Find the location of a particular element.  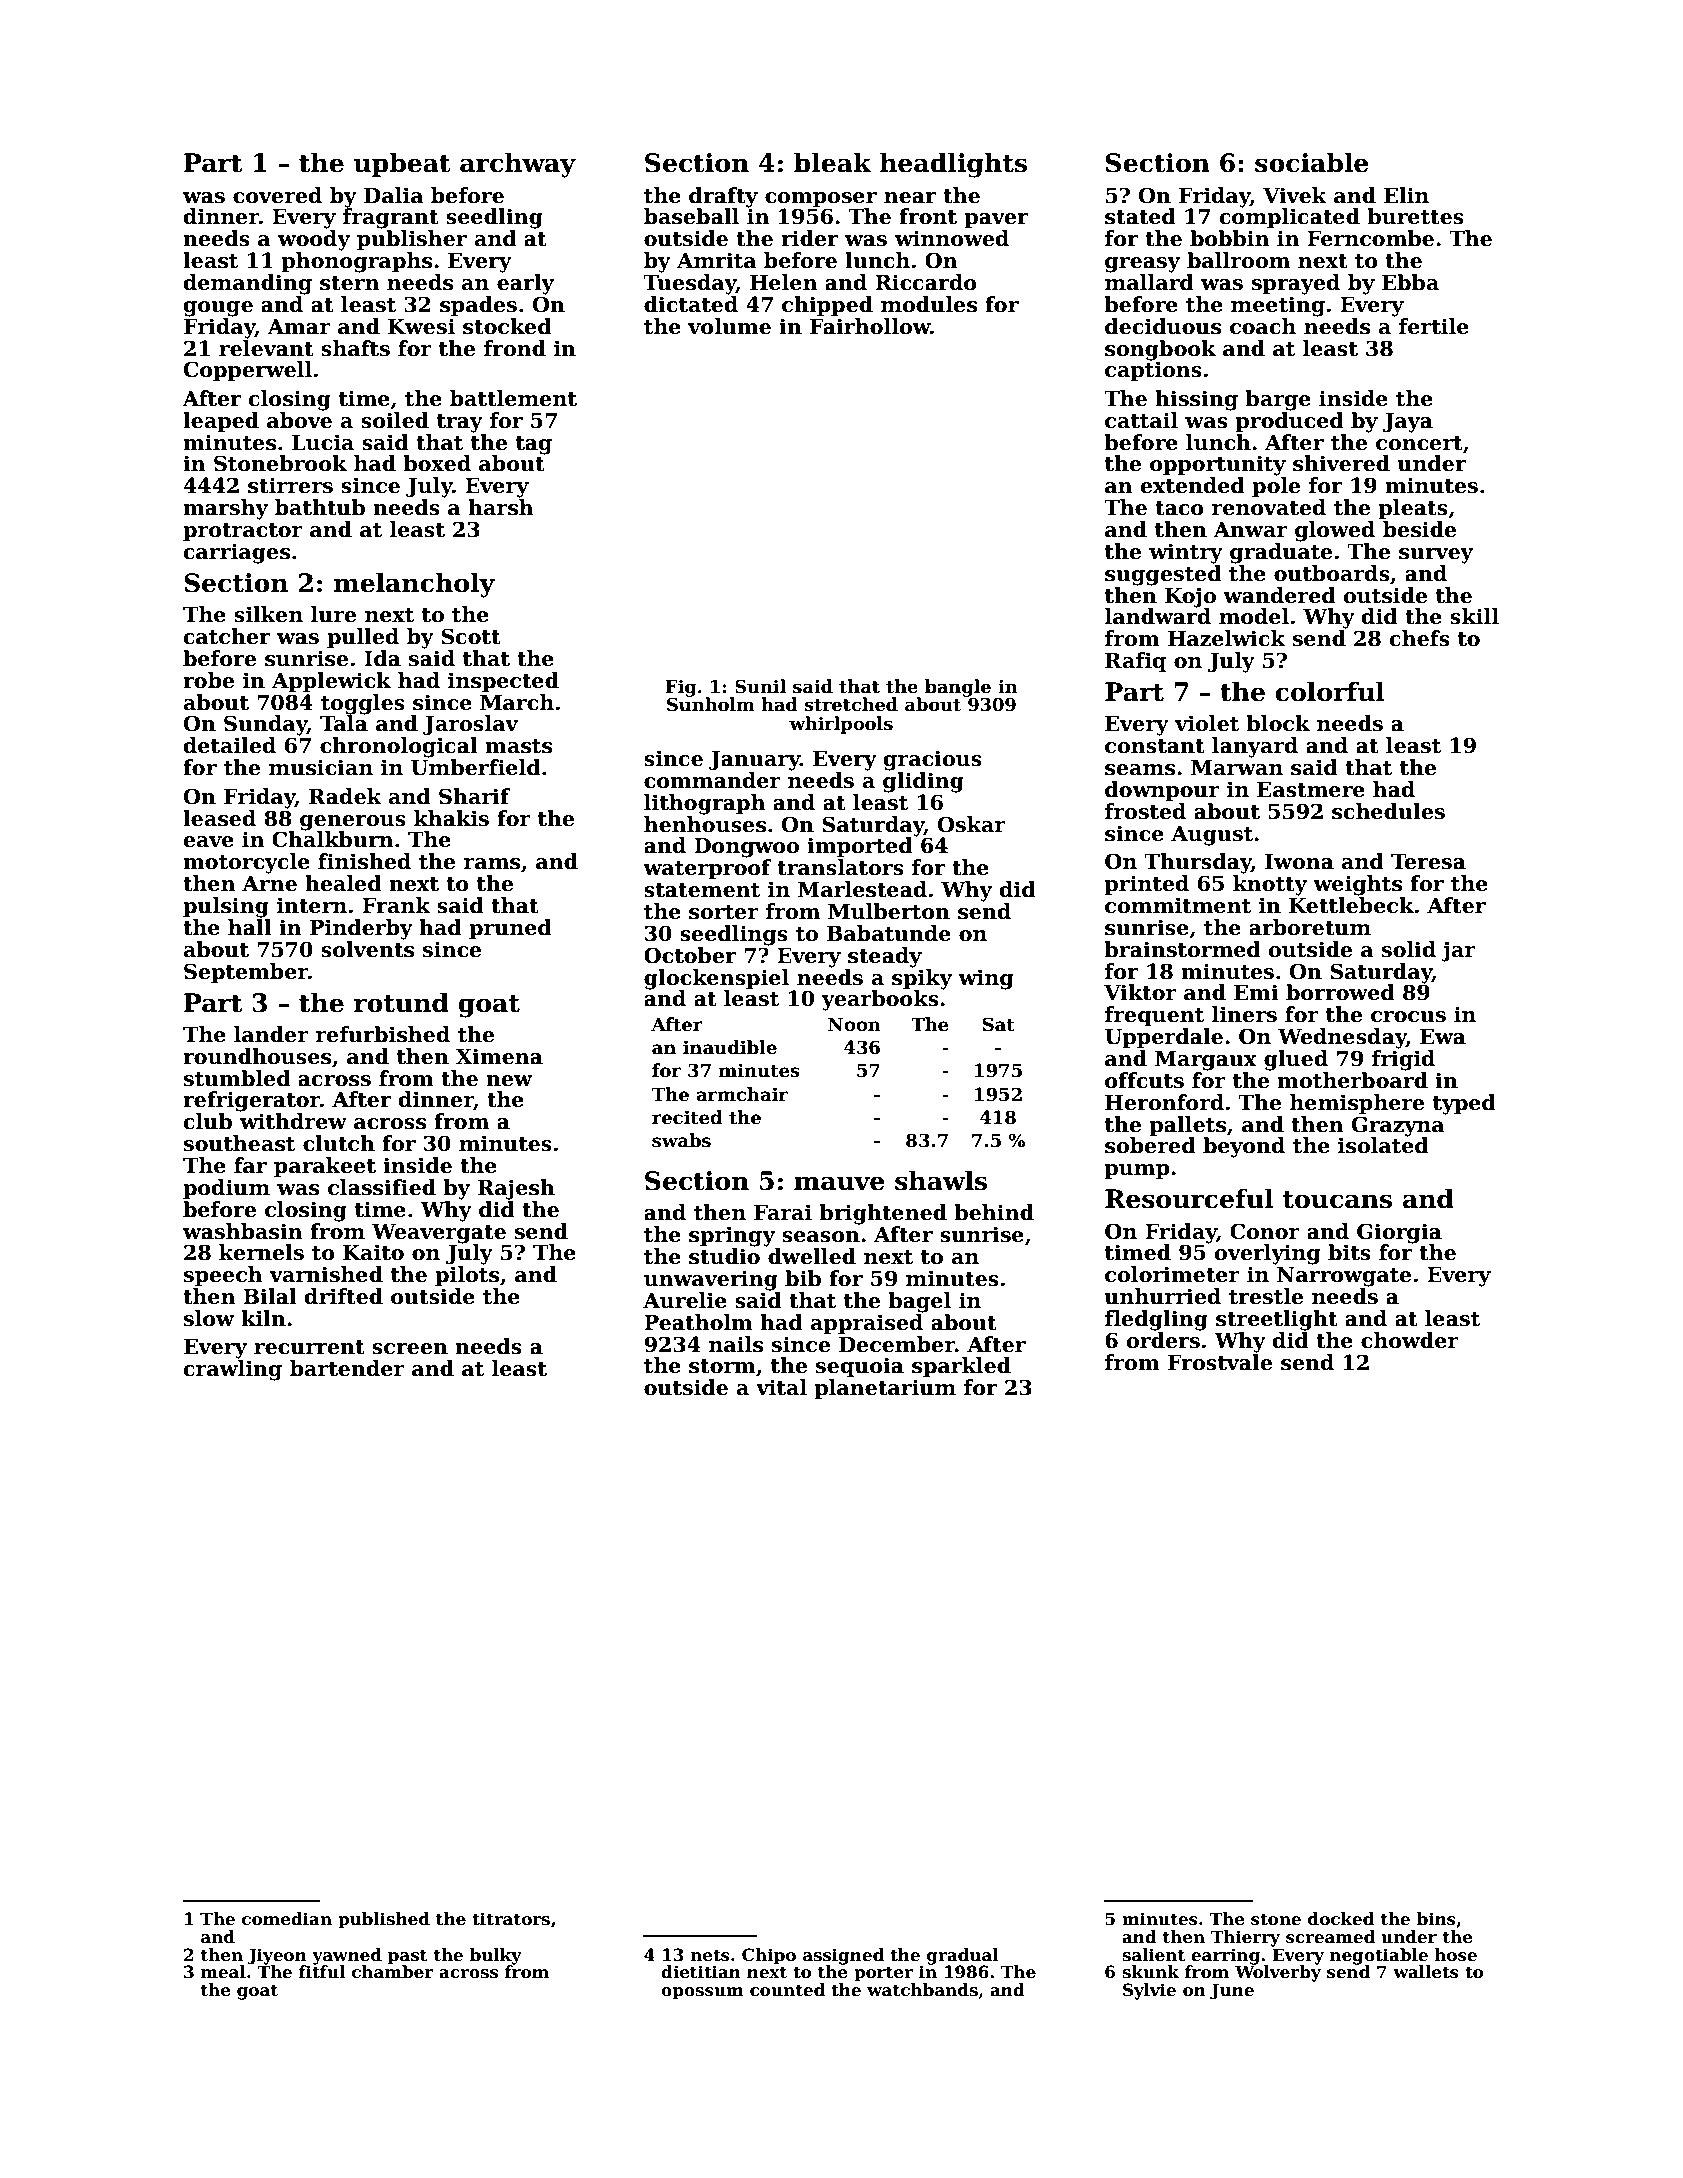

comedian is located at coordinates (287, 1919).
